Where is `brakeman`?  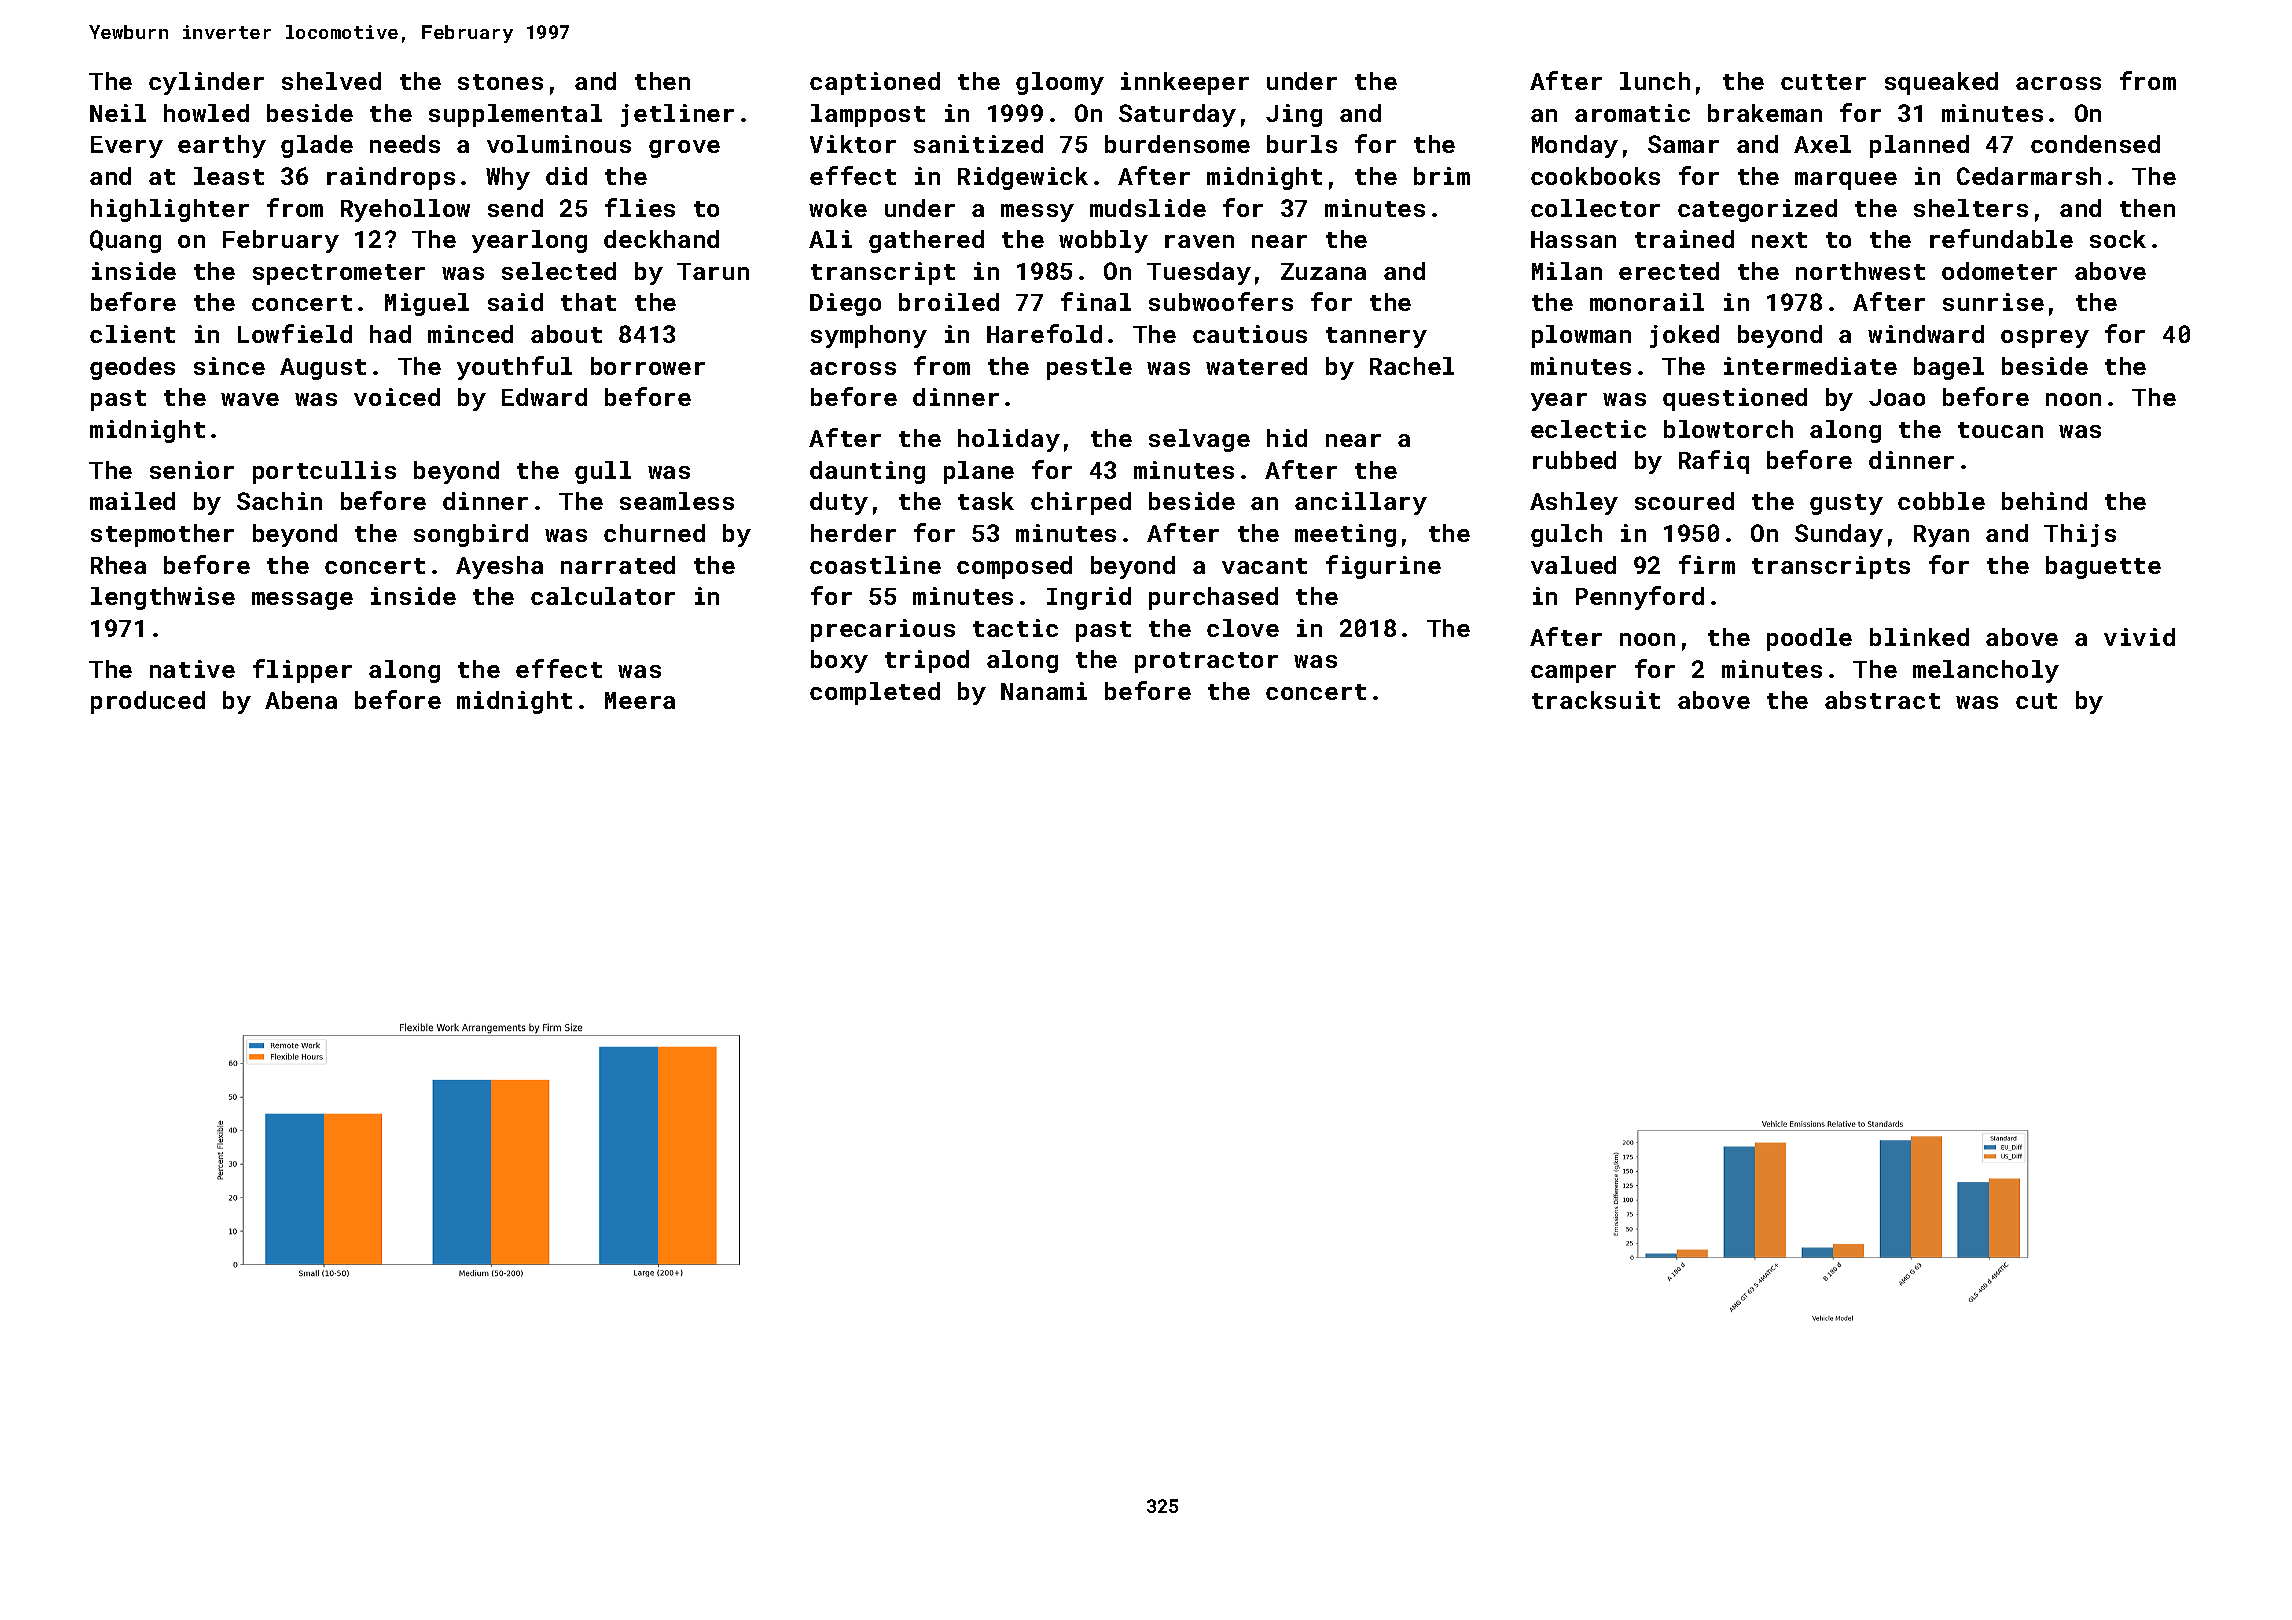 brakeman is located at coordinates (1765, 113).
